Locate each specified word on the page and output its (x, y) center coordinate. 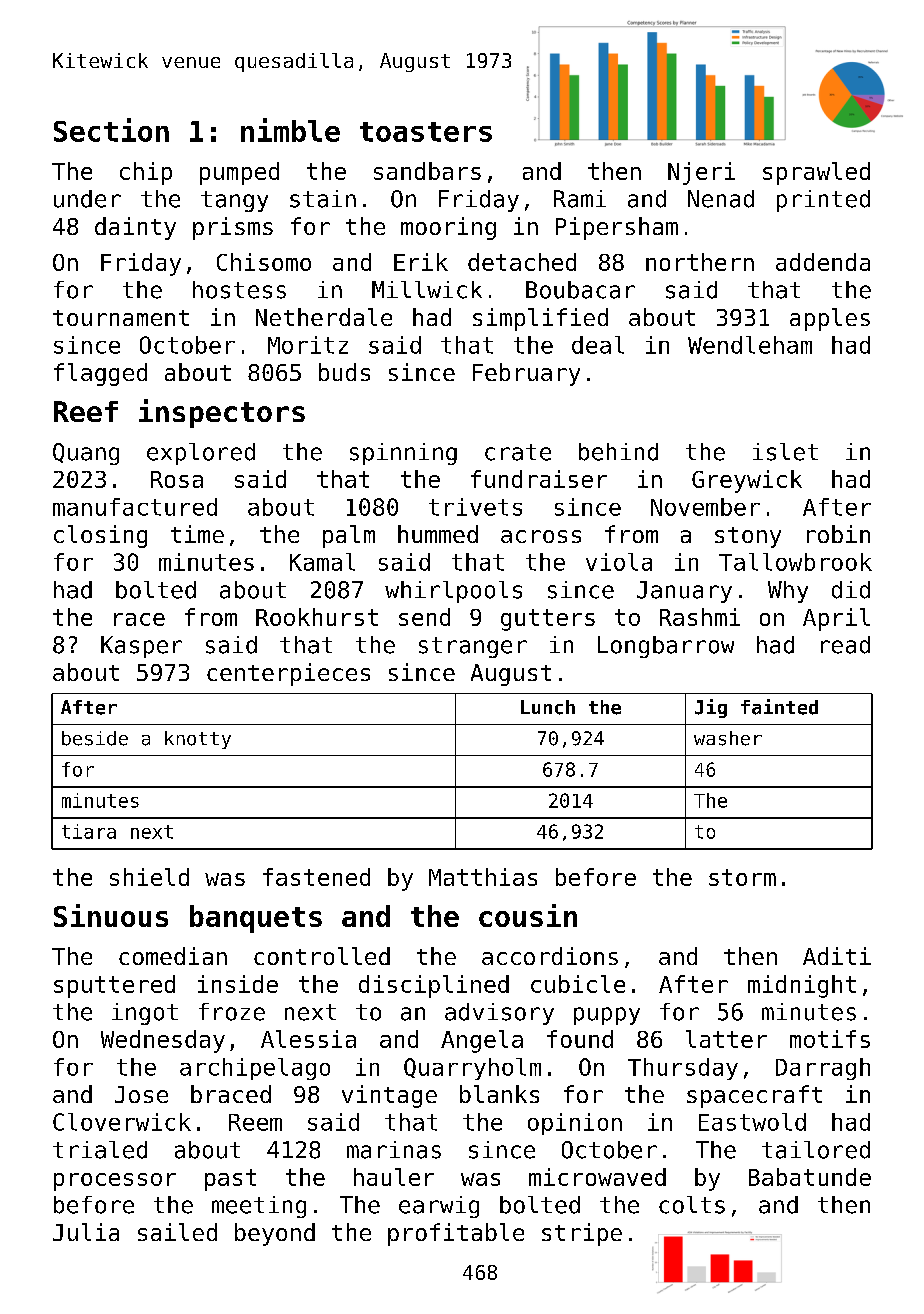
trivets (475, 507)
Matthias (483, 877)
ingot (145, 1014)
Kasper (141, 647)
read (845, 645)
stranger (473, 647)
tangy (234, 201)
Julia (86, 1232)
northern (700, 262)
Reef (86, 411)
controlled (322, 956)
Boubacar (580, 290)
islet (785, 452)
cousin (528, 915)
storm (742, 877)
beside (95, 738)
